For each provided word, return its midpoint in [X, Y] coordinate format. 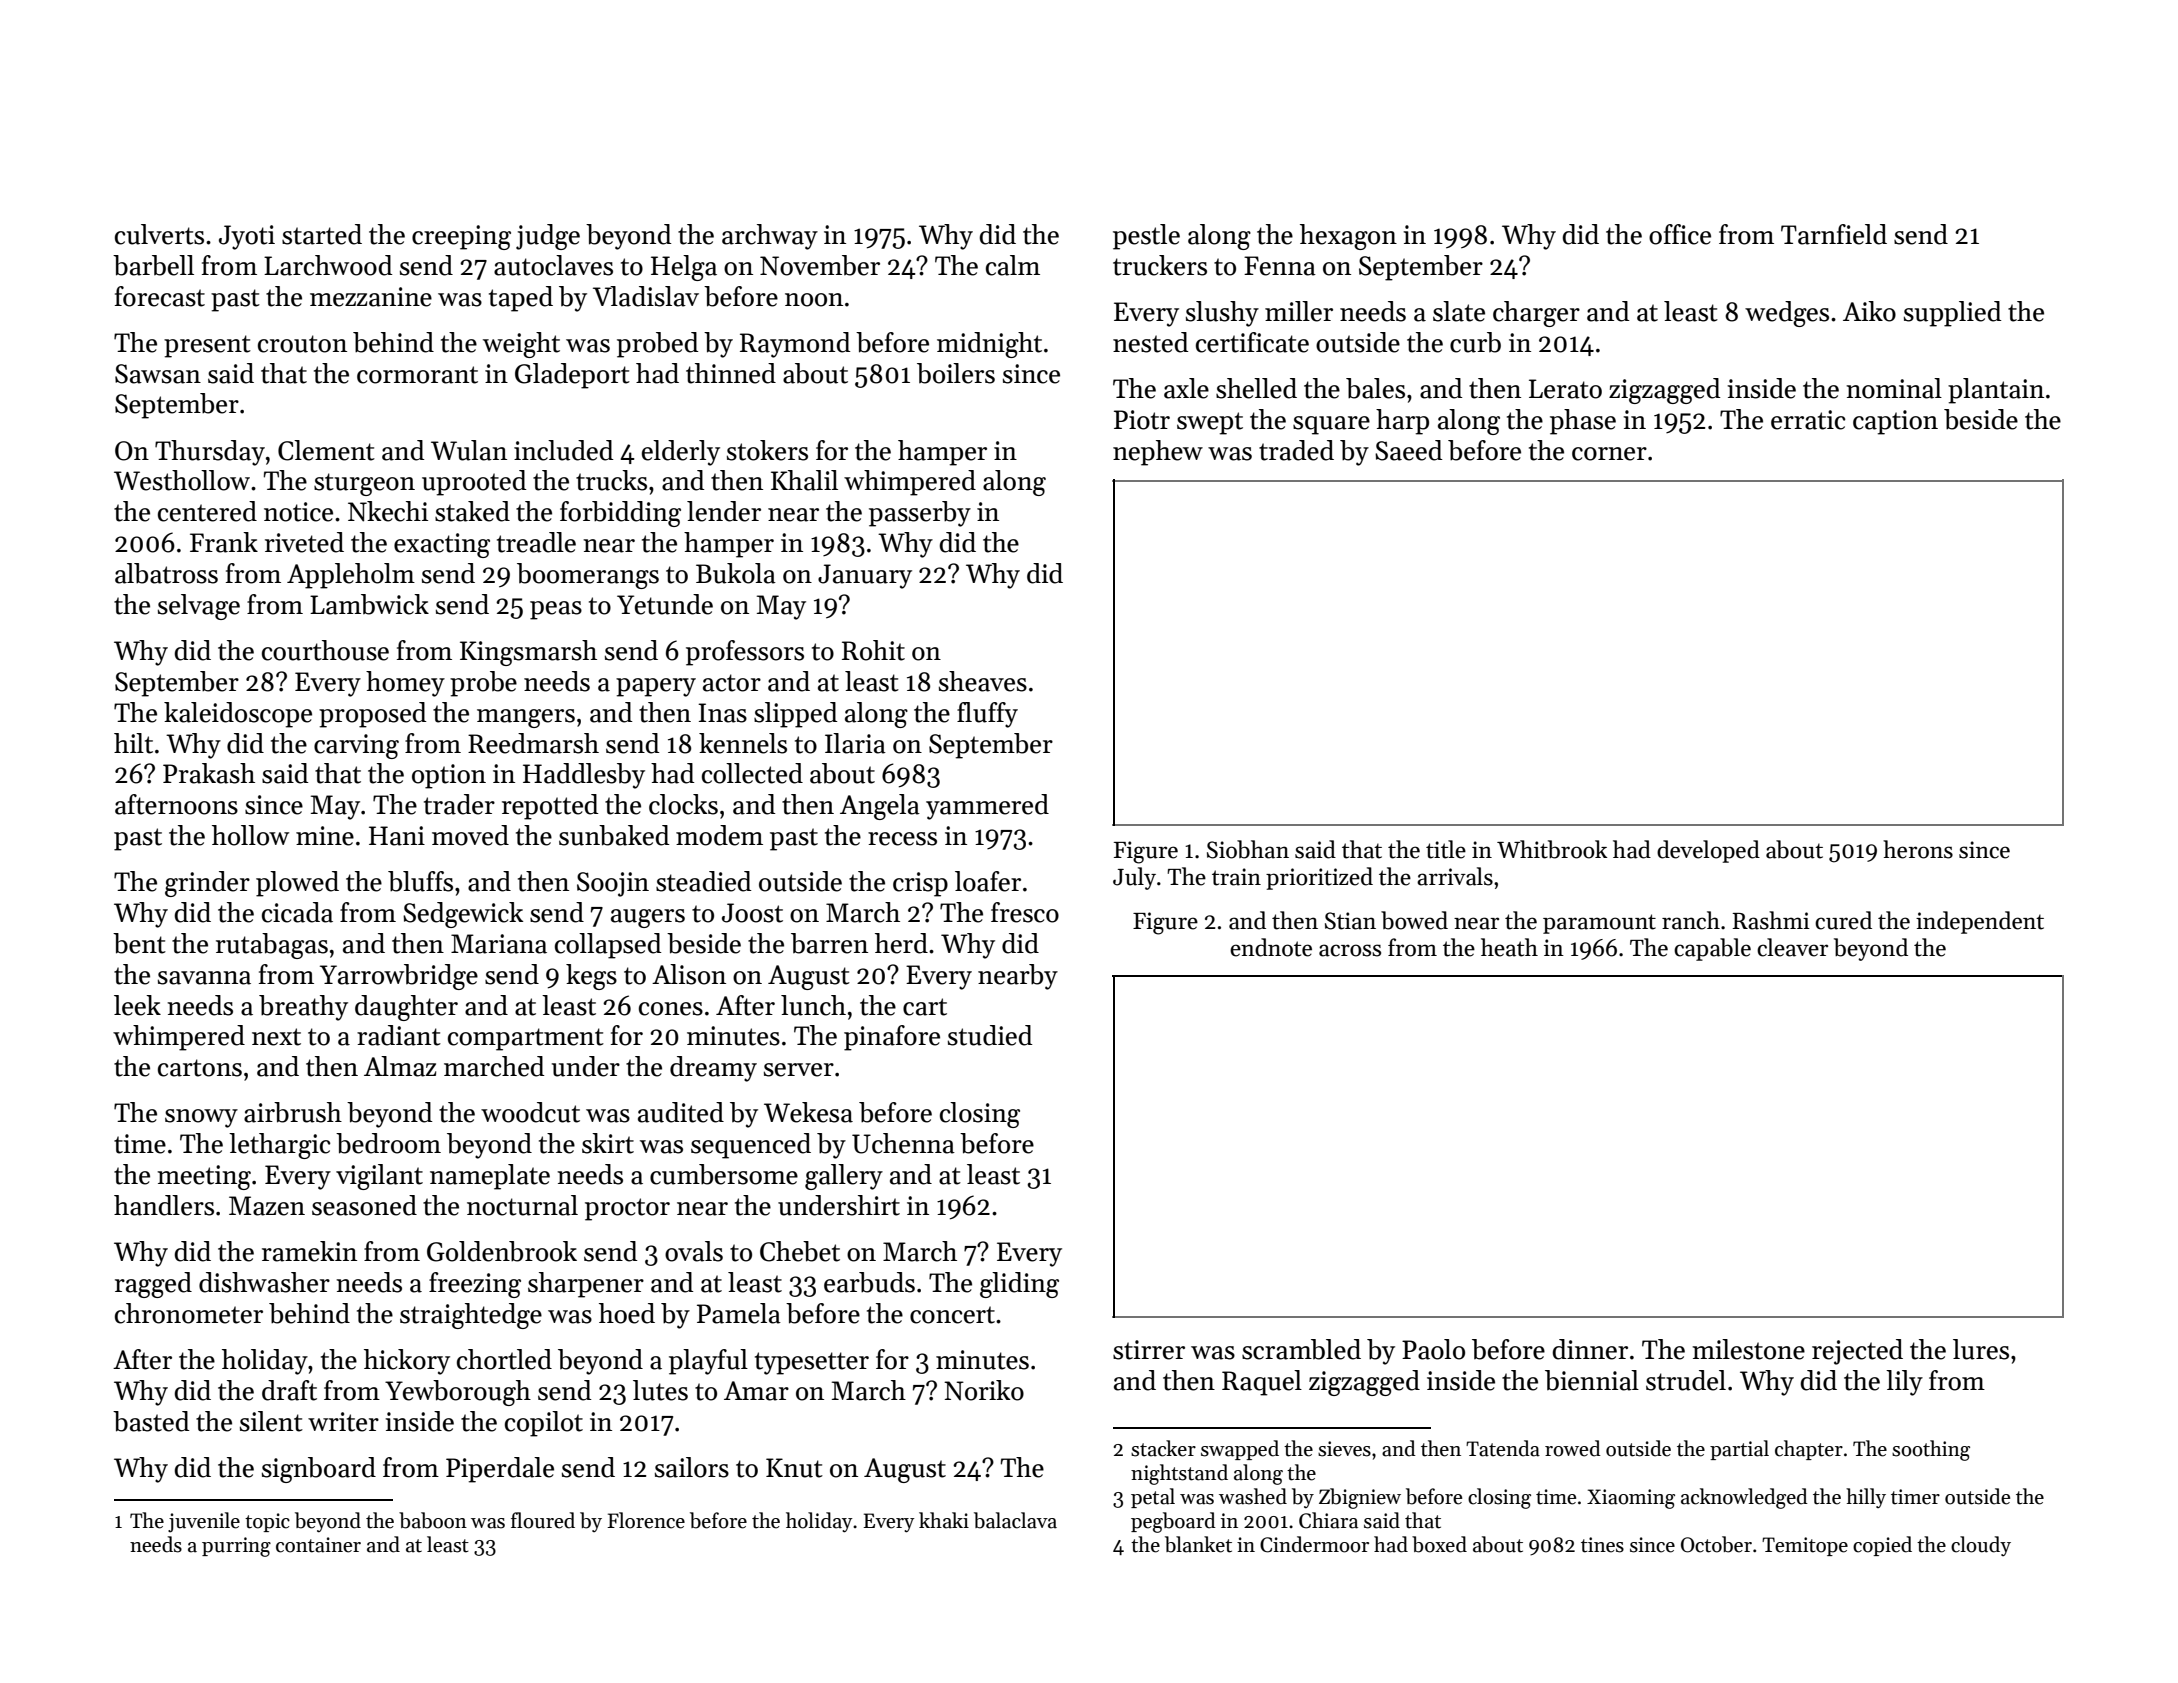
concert [952, 1315]
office [1680, 234]
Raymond [795, 345]
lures [1981, 1349]
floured [543, 1520]
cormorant [417, 375]
